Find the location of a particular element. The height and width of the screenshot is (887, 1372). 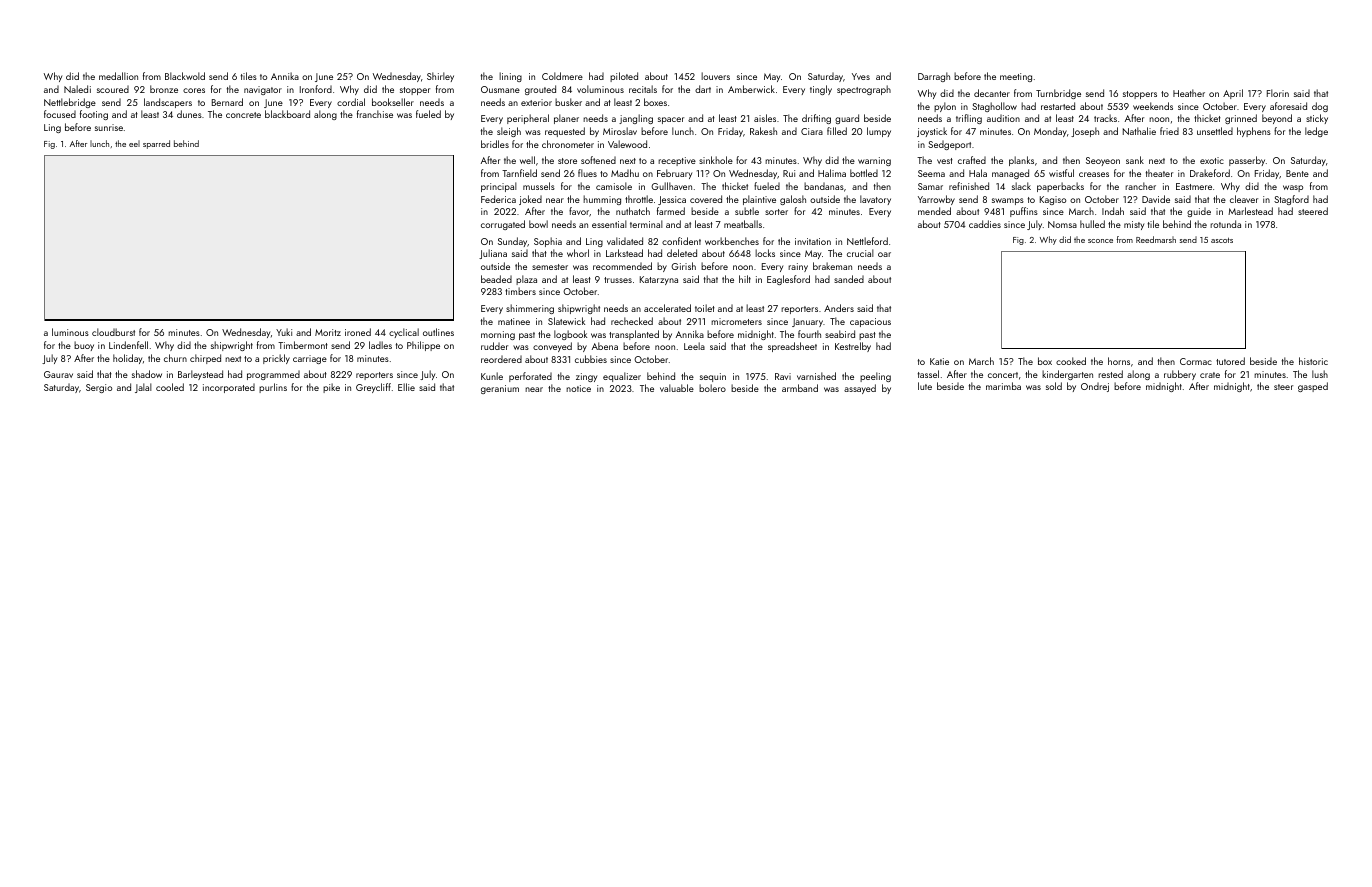

hulled is located at coordinates (1092, 224).
